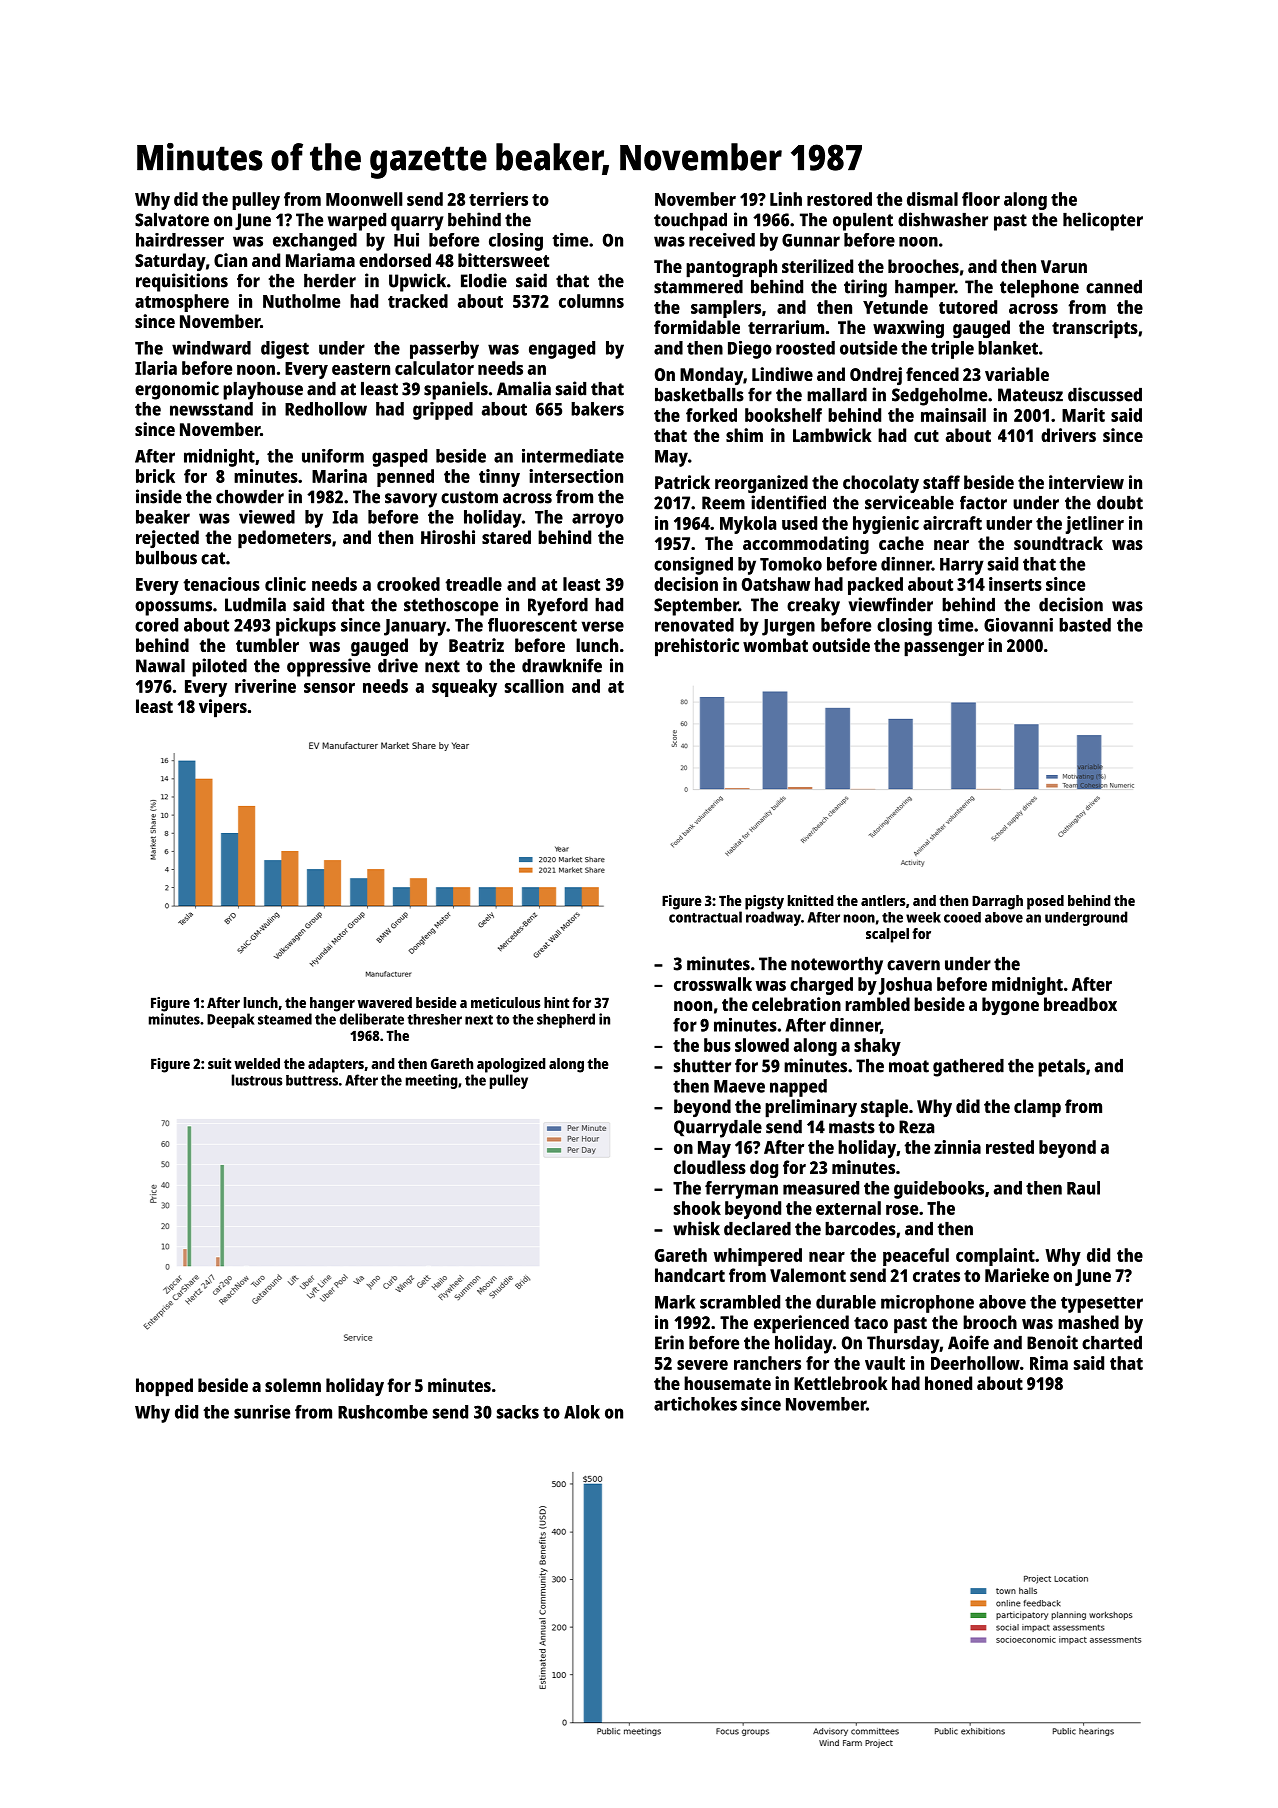 The width and height of the screenshot is (1278, 1808). Describe the element at coordinates (164, 1387) in the screenshot. I see `hopped` at that location.
